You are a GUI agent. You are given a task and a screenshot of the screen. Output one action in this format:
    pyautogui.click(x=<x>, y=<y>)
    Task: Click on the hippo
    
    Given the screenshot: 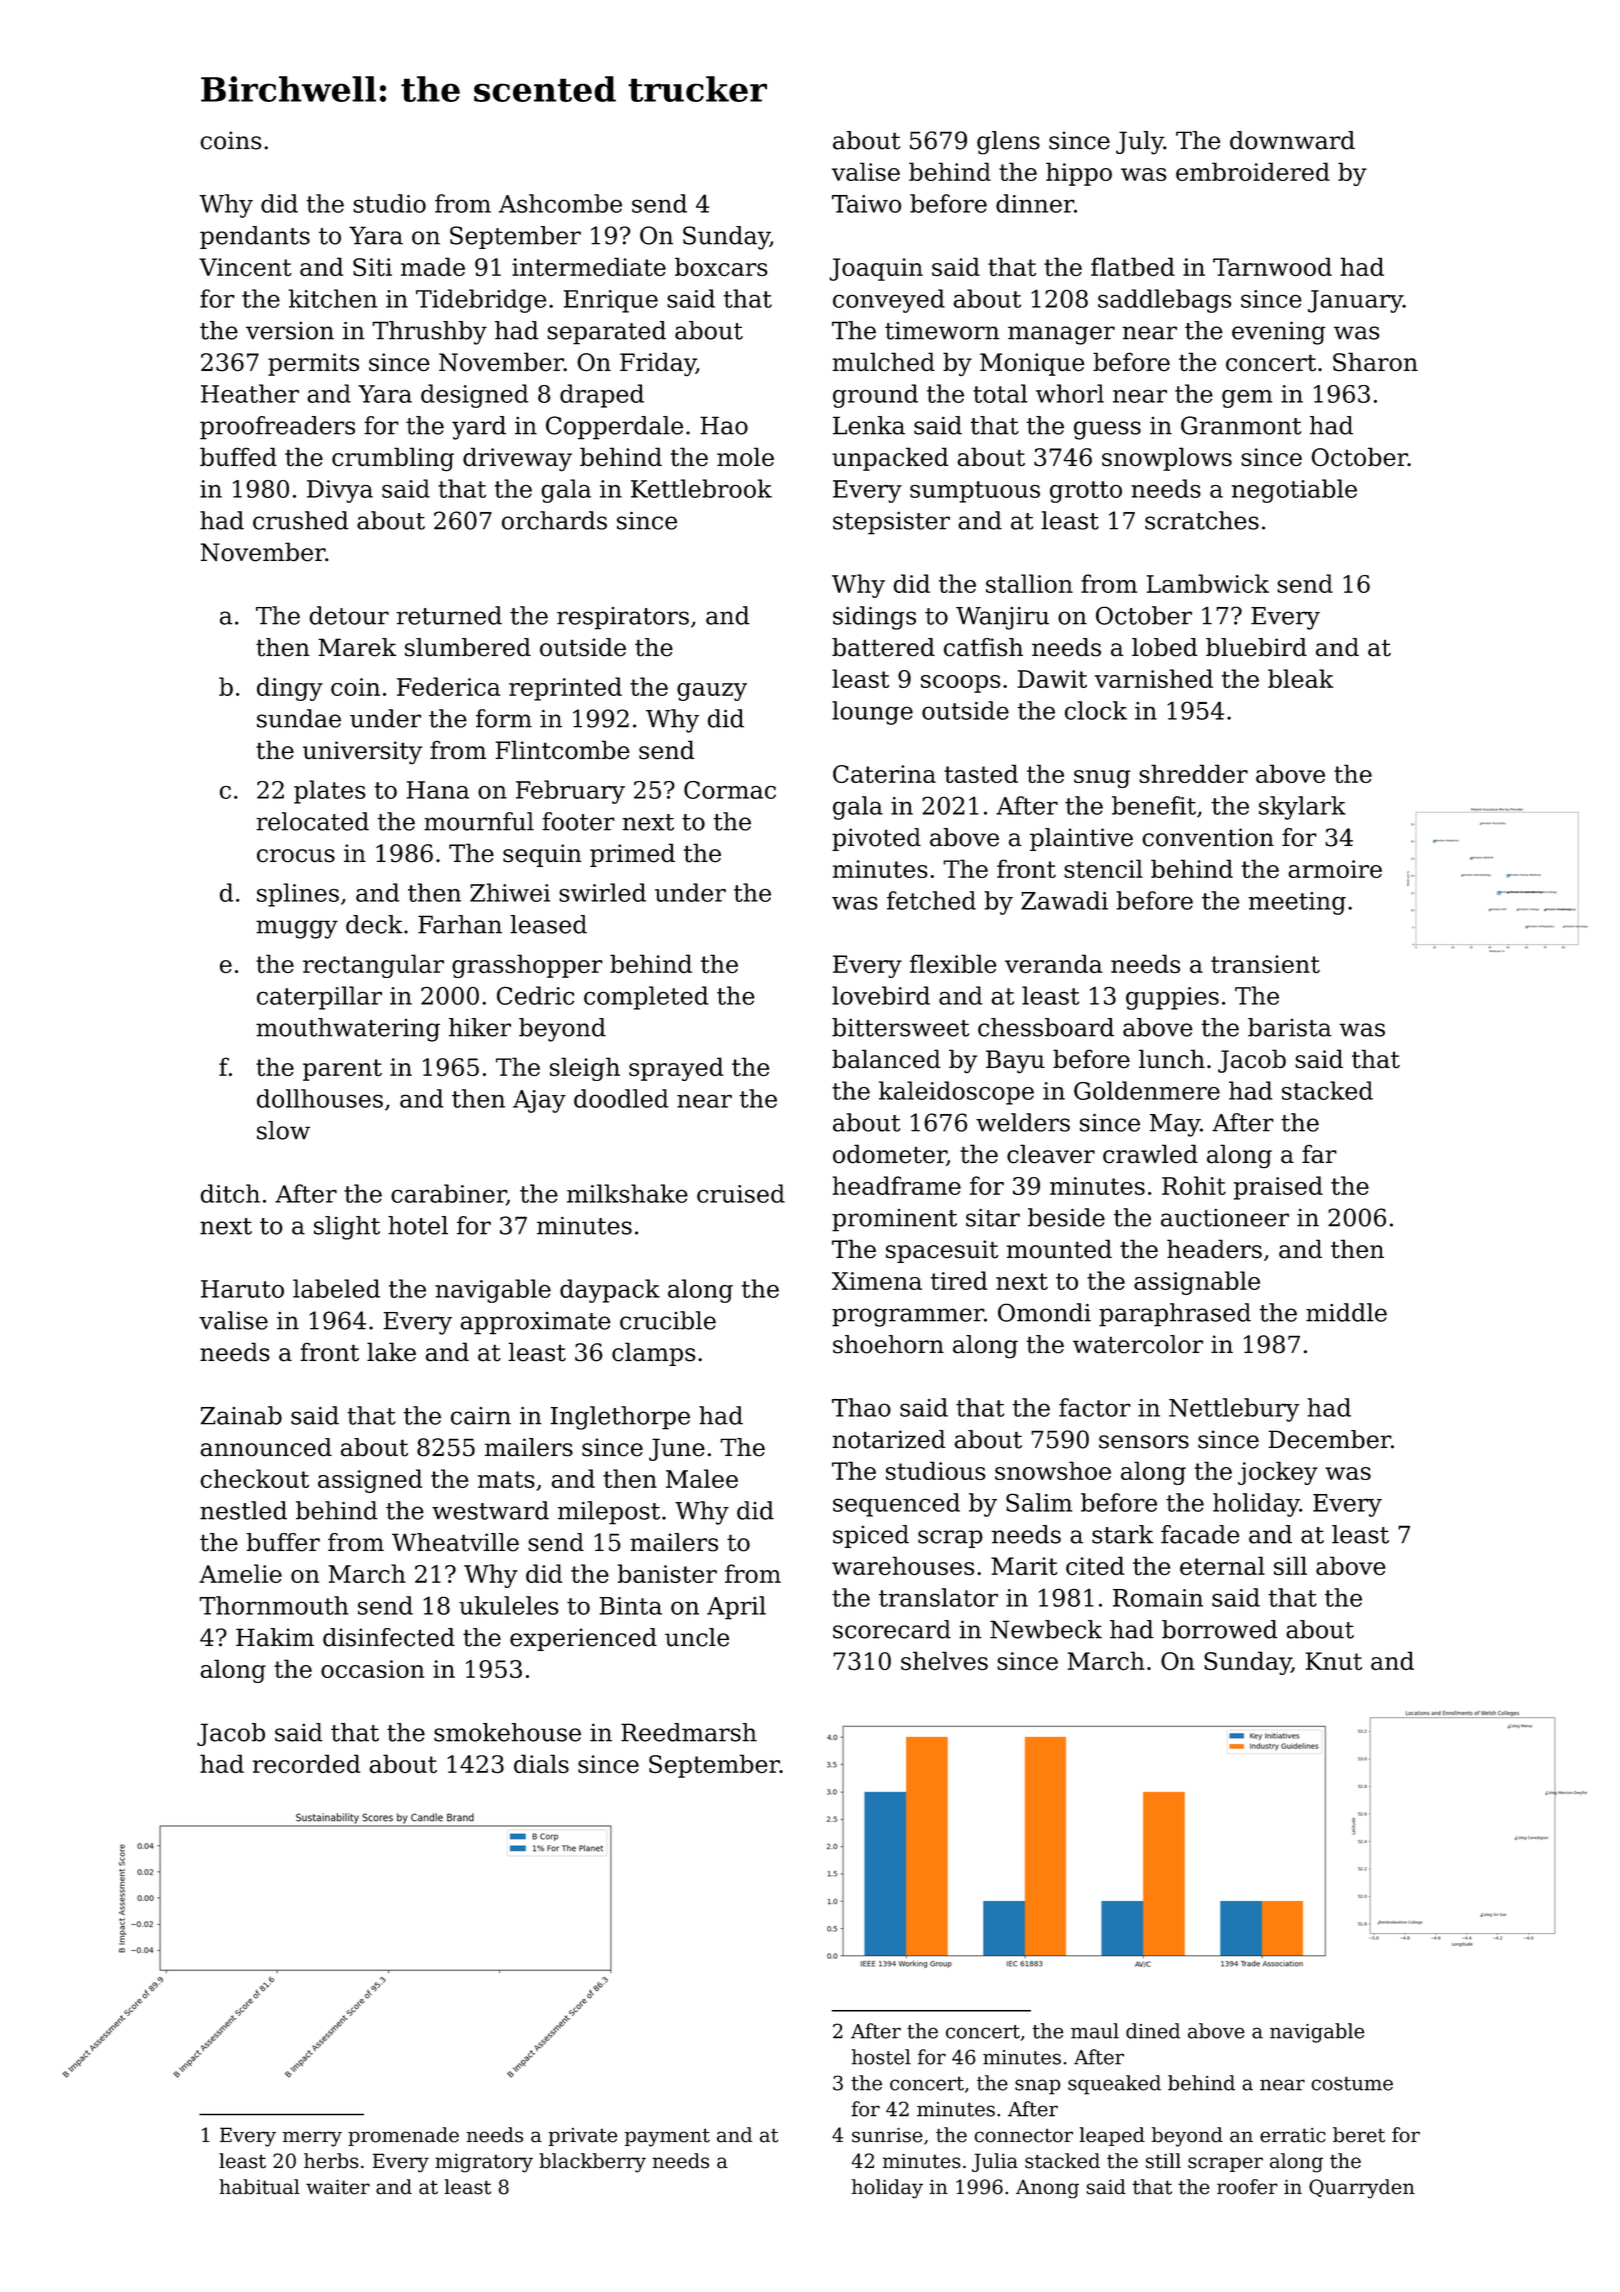 What is the action you would take?
    pyautogui.click(x=1079, y=174)
